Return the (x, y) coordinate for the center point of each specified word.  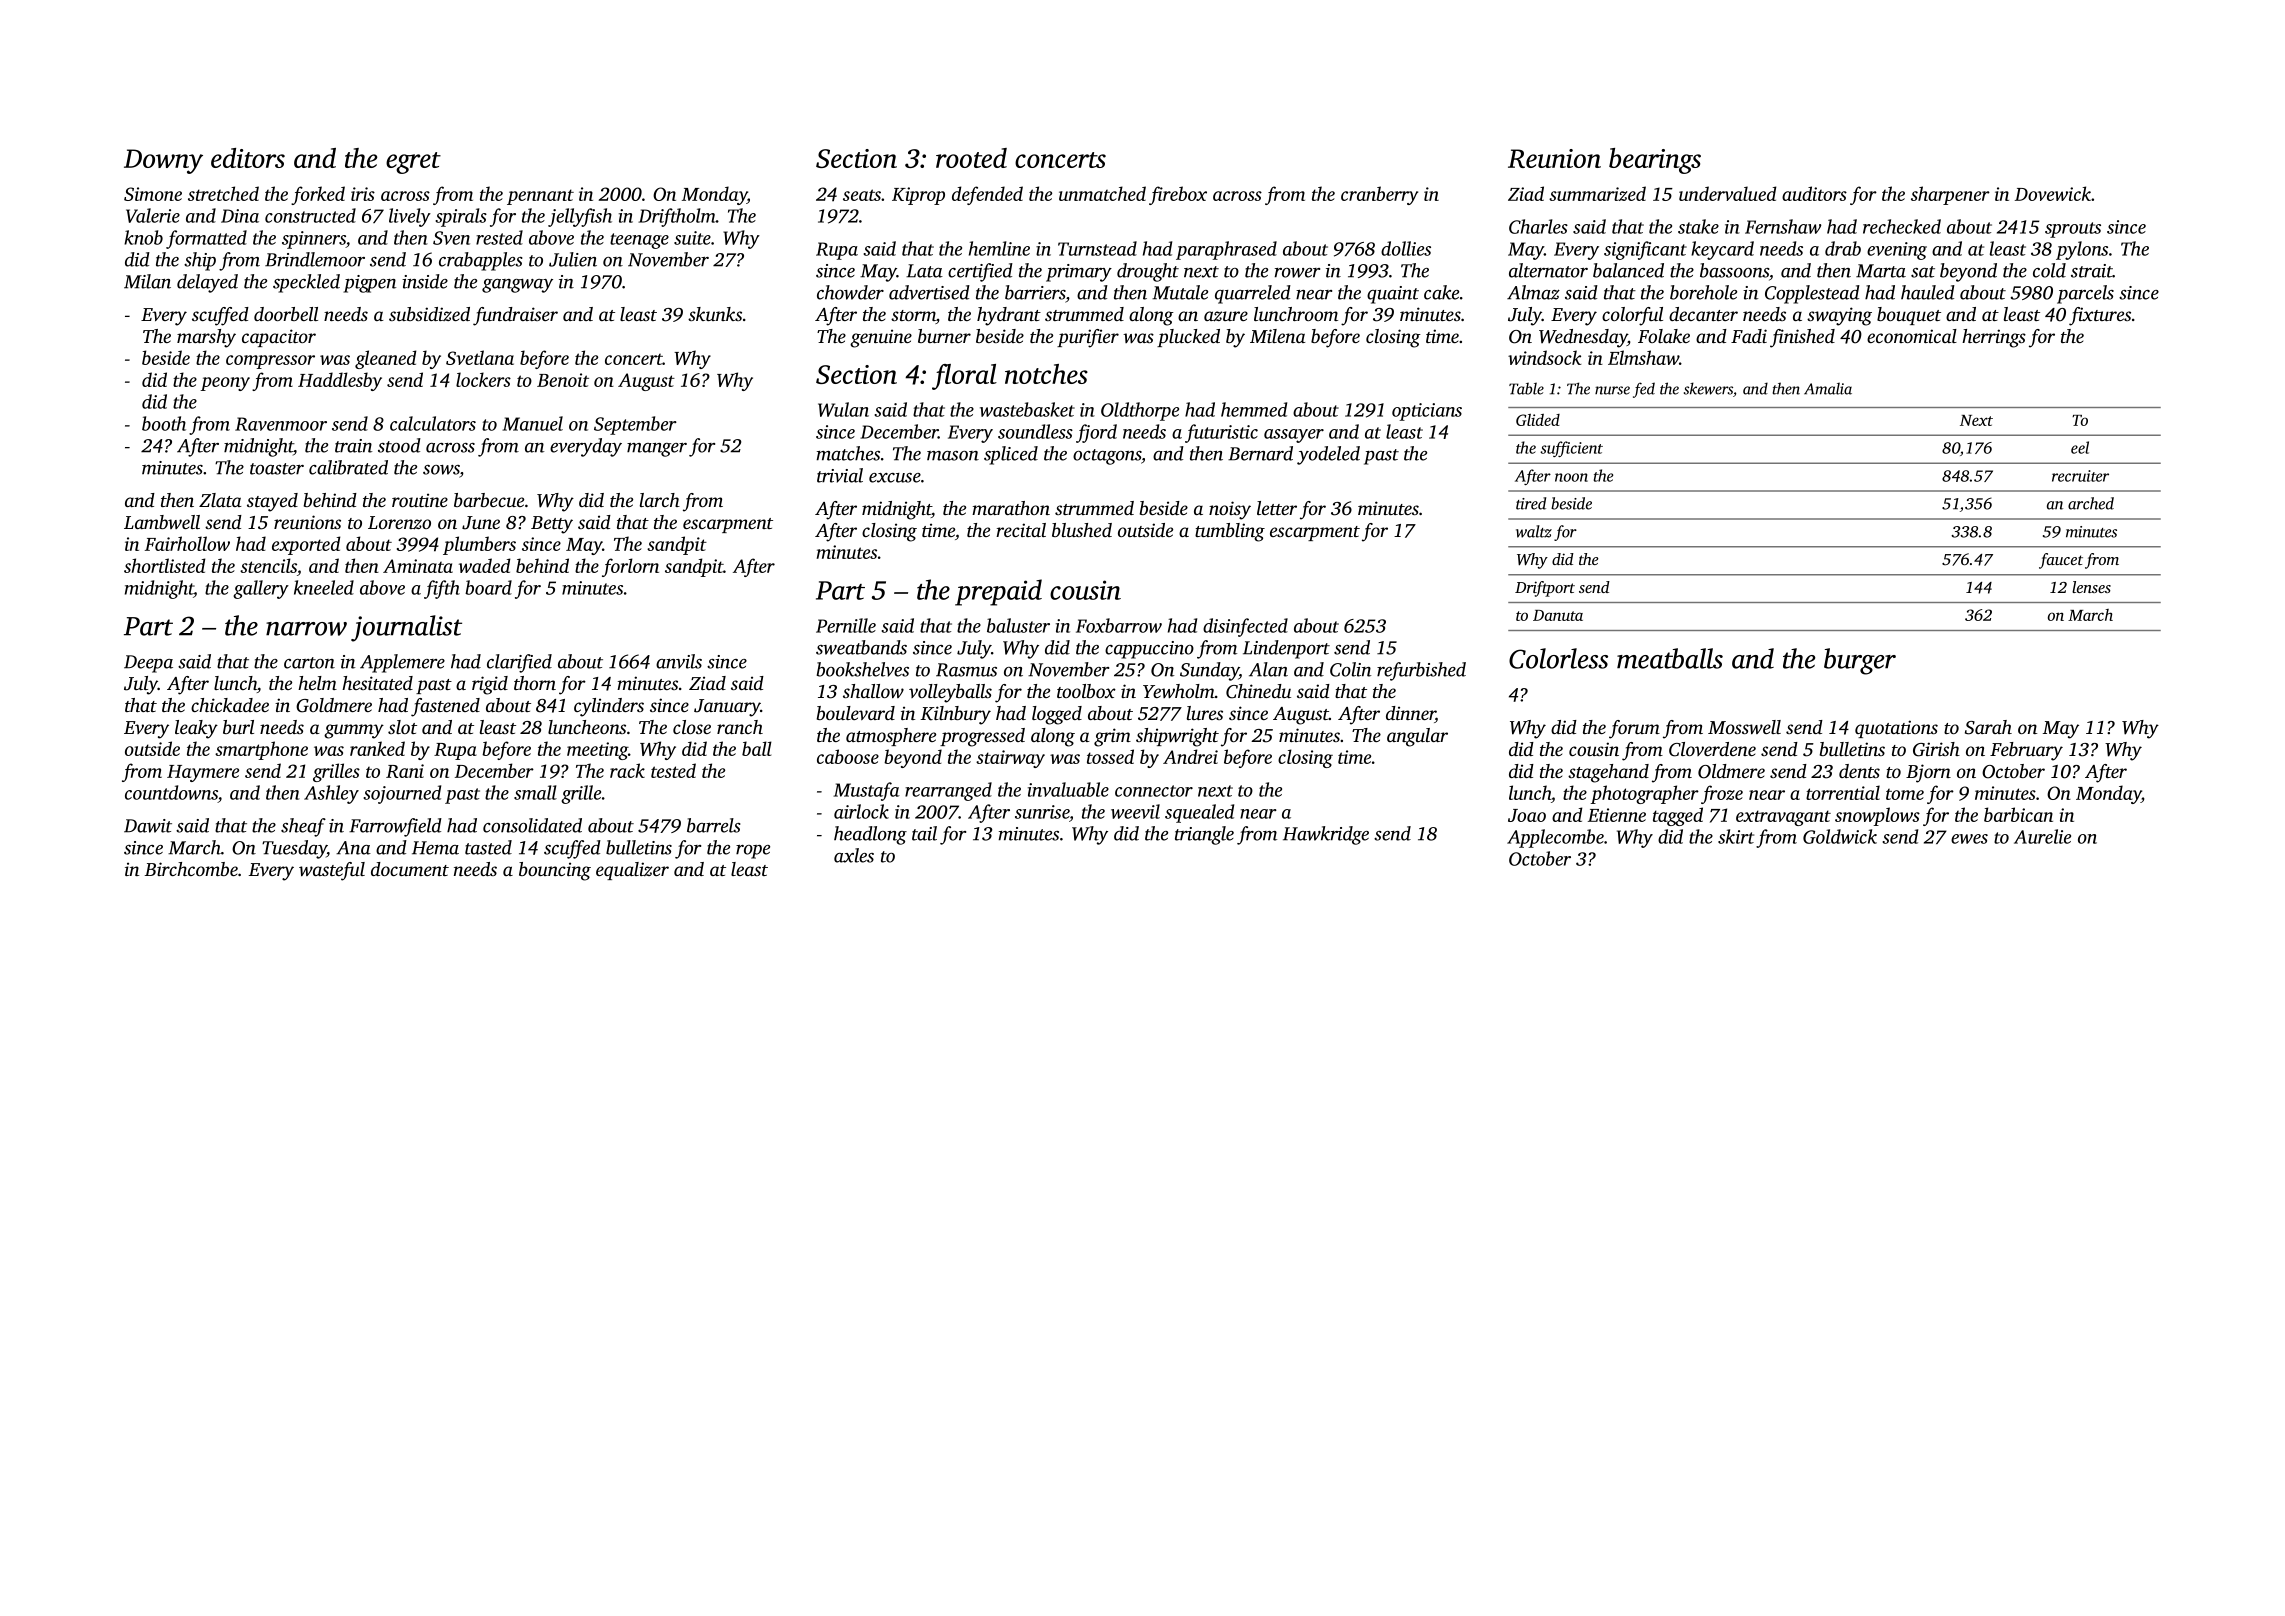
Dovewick (2053, 193)
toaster (277, 469)
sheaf (303, 827)
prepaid (998, 592)
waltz (1534, 531)
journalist (406, 628)
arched (2091, 503)
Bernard (1260, 453)
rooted (971, 158)
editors (248, 158)
